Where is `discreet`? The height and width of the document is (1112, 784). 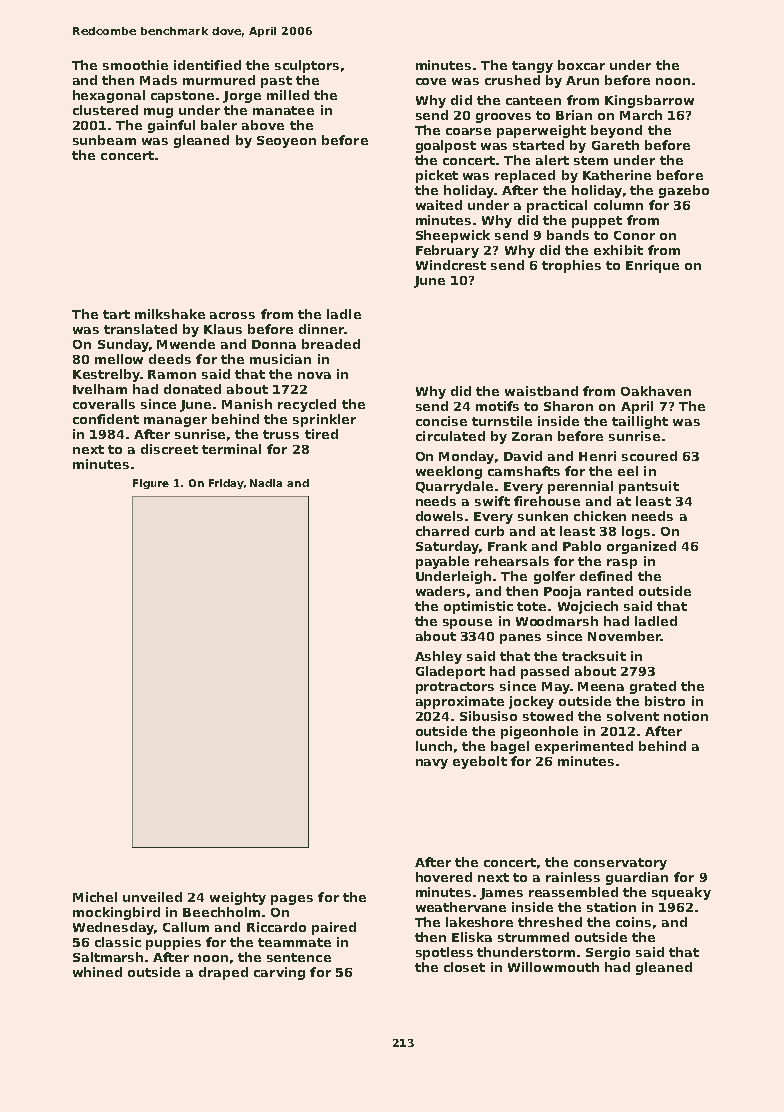 discreet is located at coordinates (169, 449).
